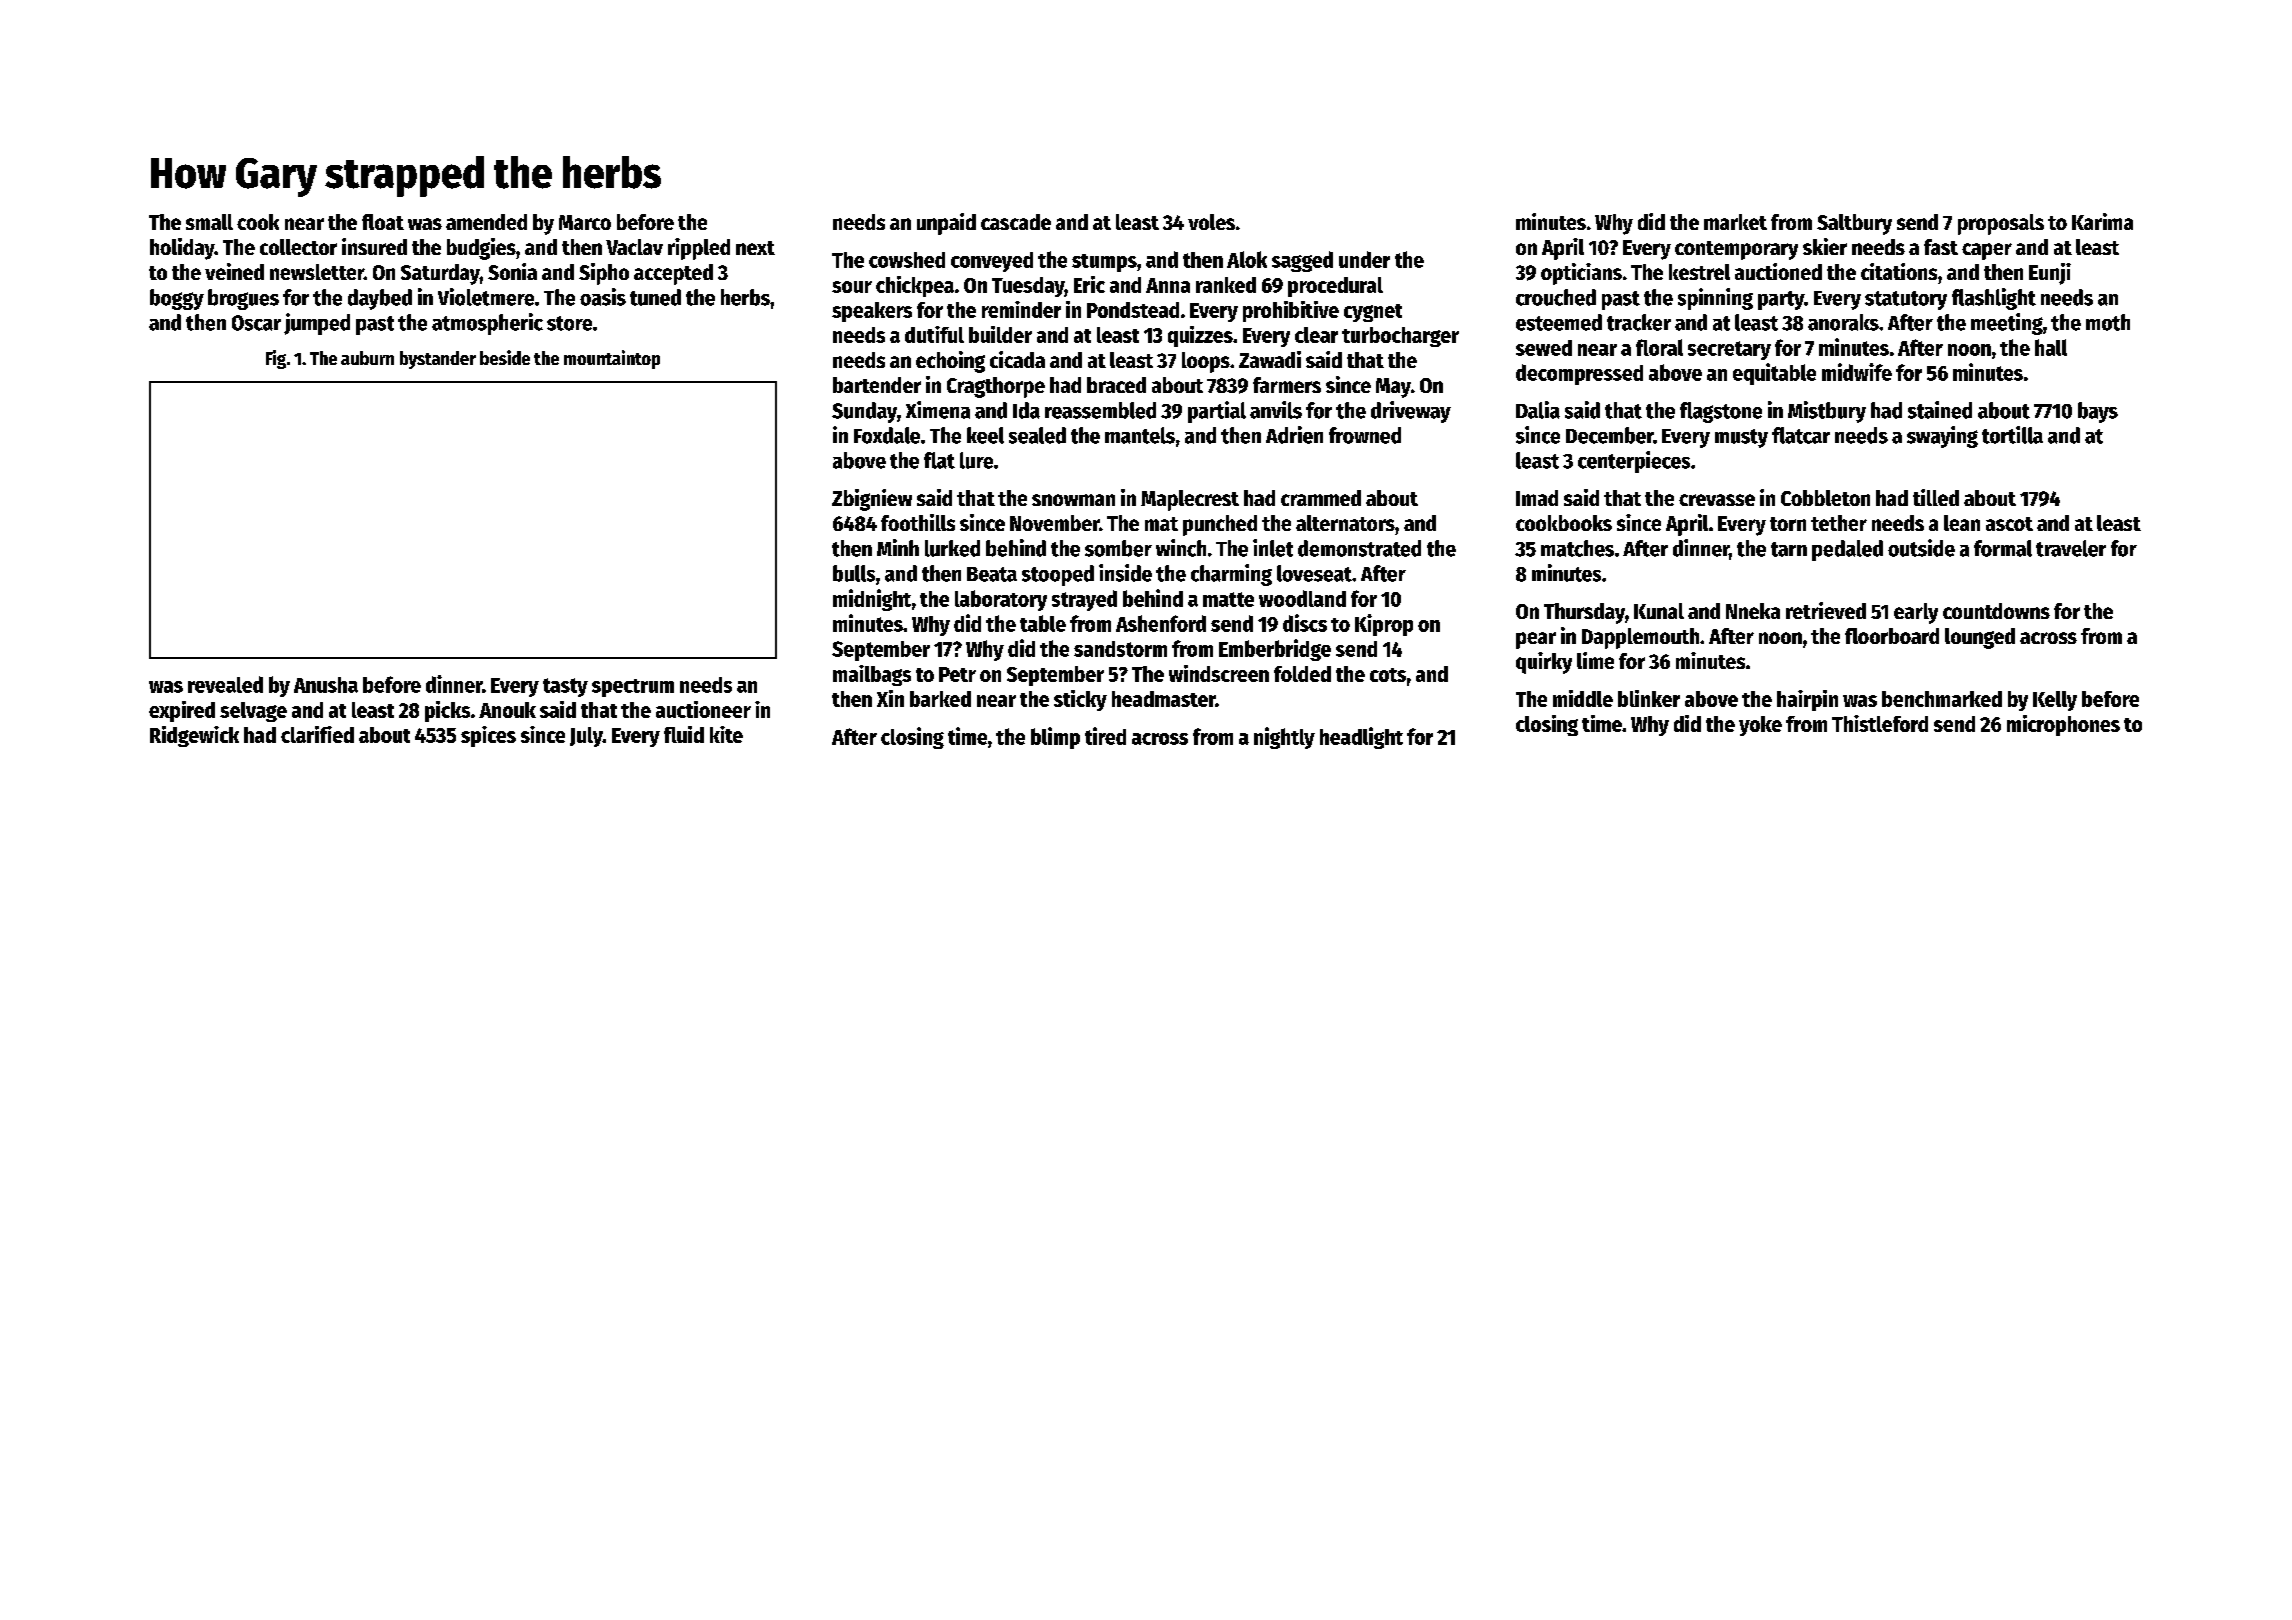 The width and height of the screenshot is (2292, 1620). I want to click on November, so click(1054, 523).
